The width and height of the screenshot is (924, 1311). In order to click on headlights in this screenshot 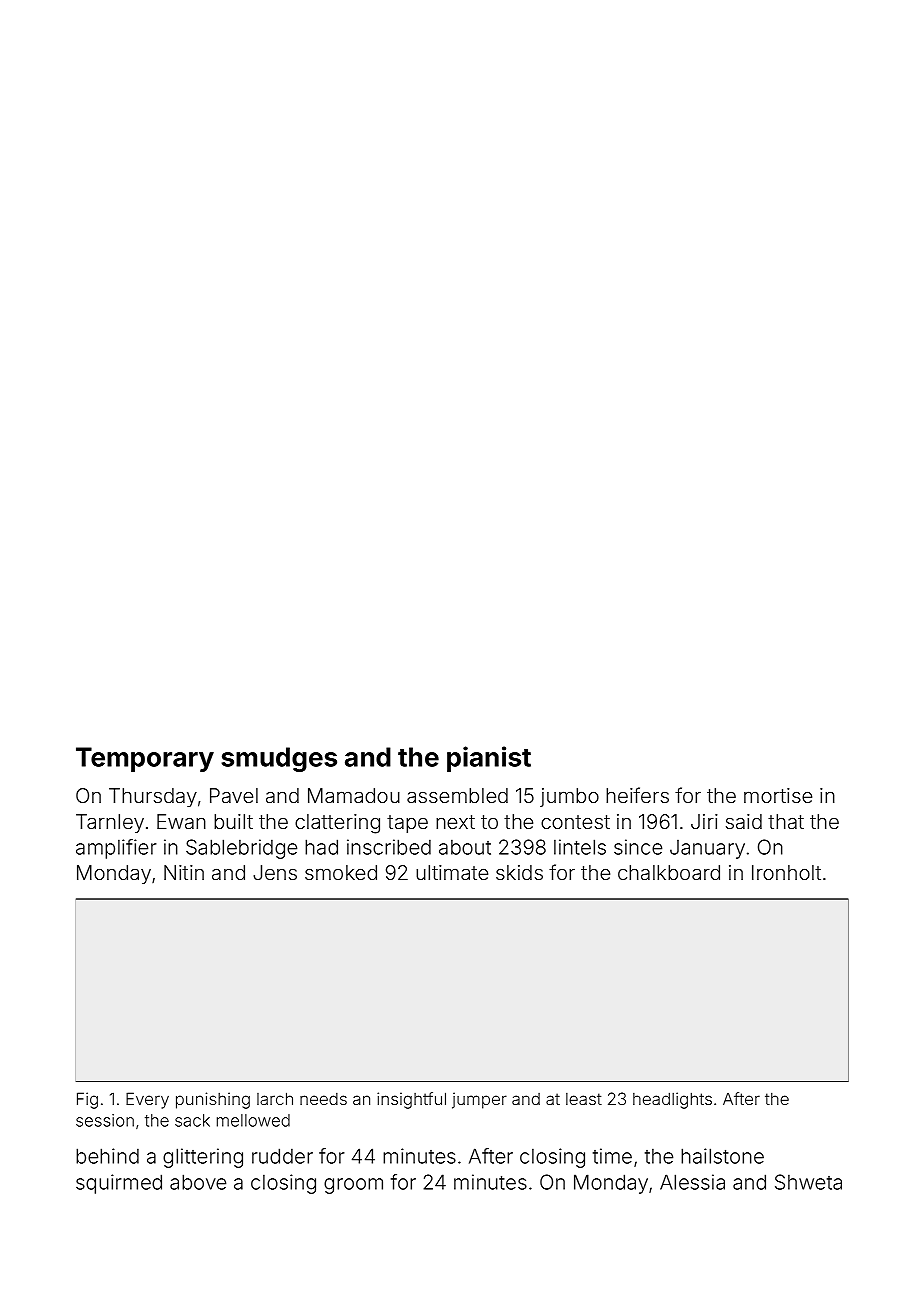, I will do `click(672, 1100)`.
